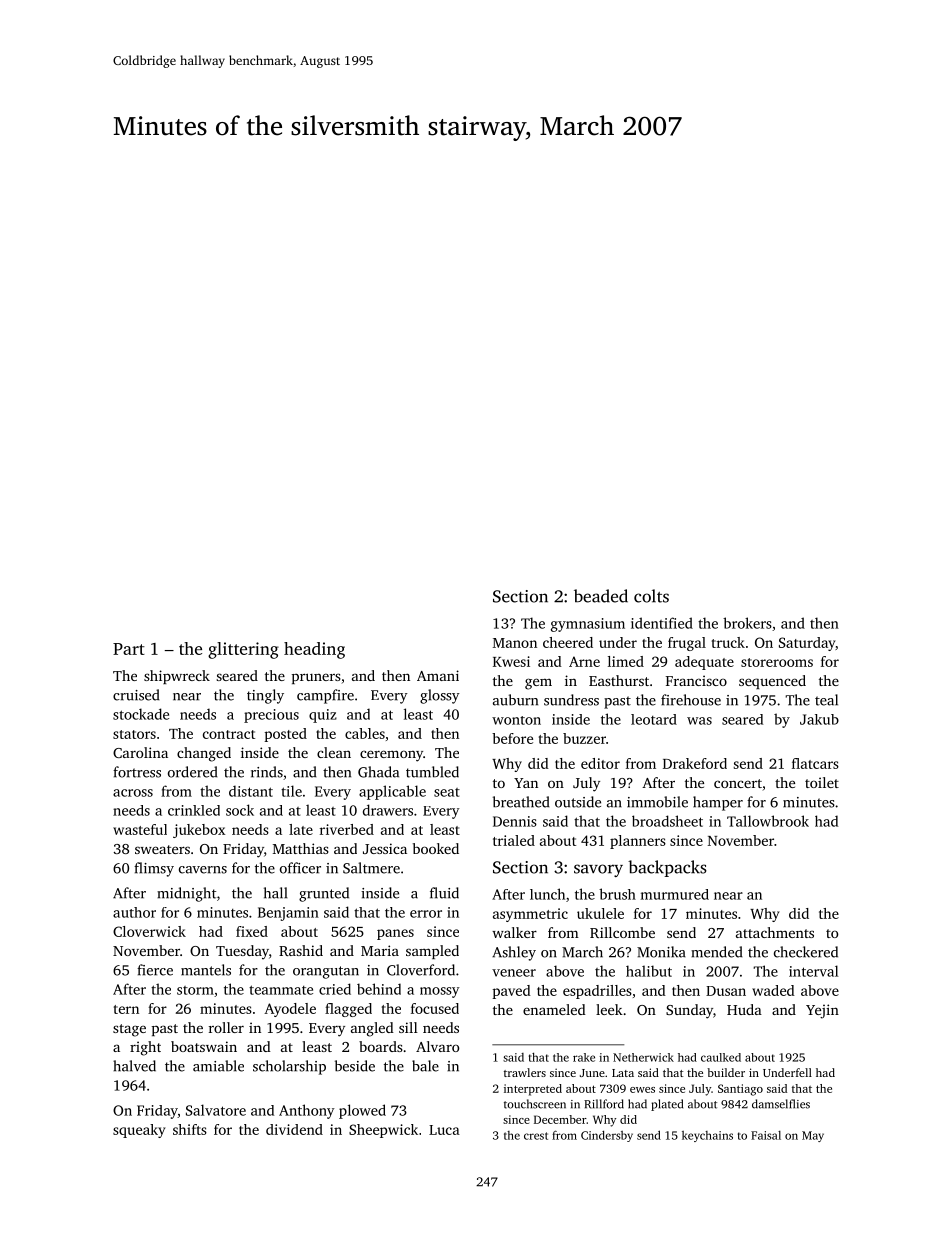  I want to click on midnight, so click(186, 894).
